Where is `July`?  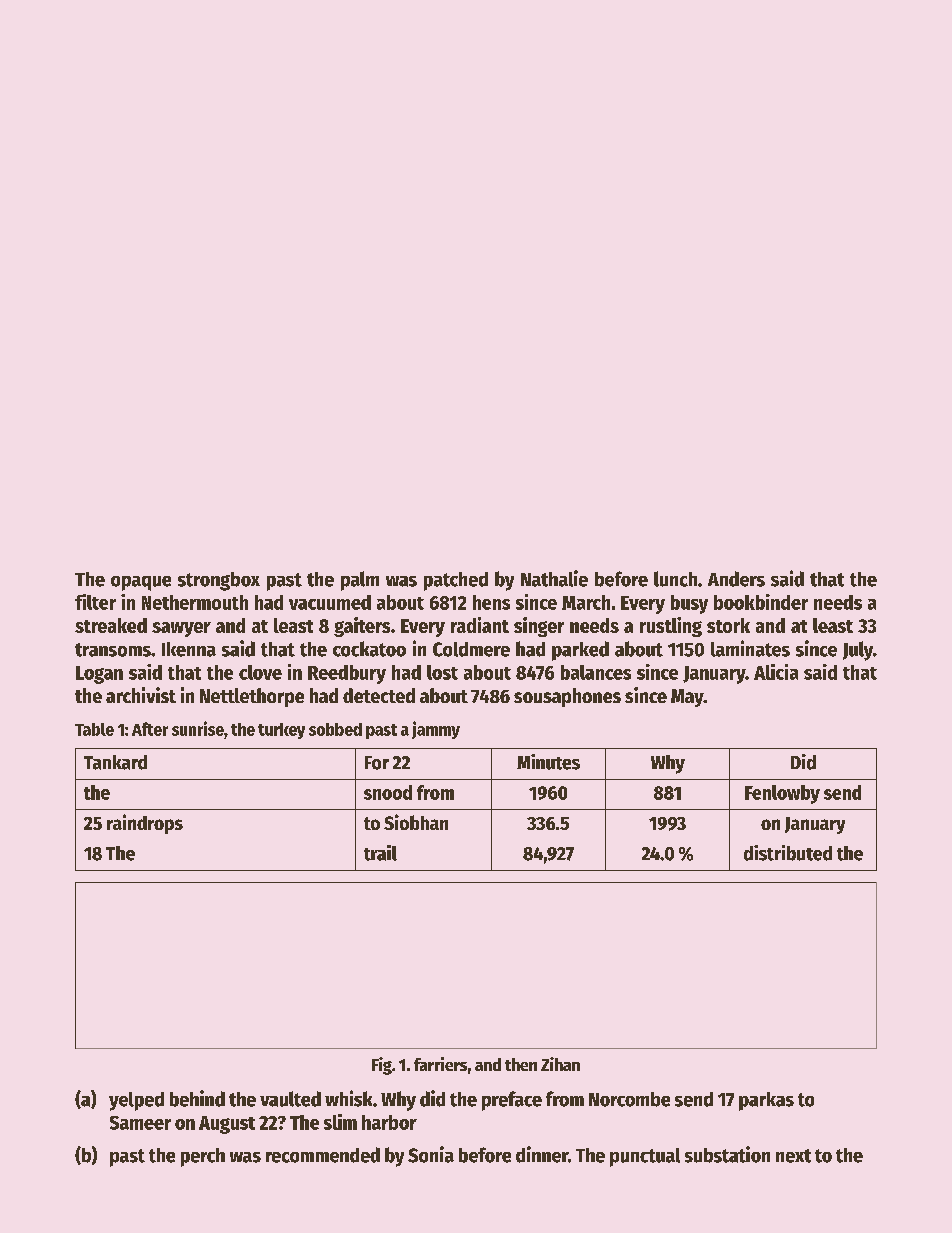 July is located at coordinates (858, 651).
